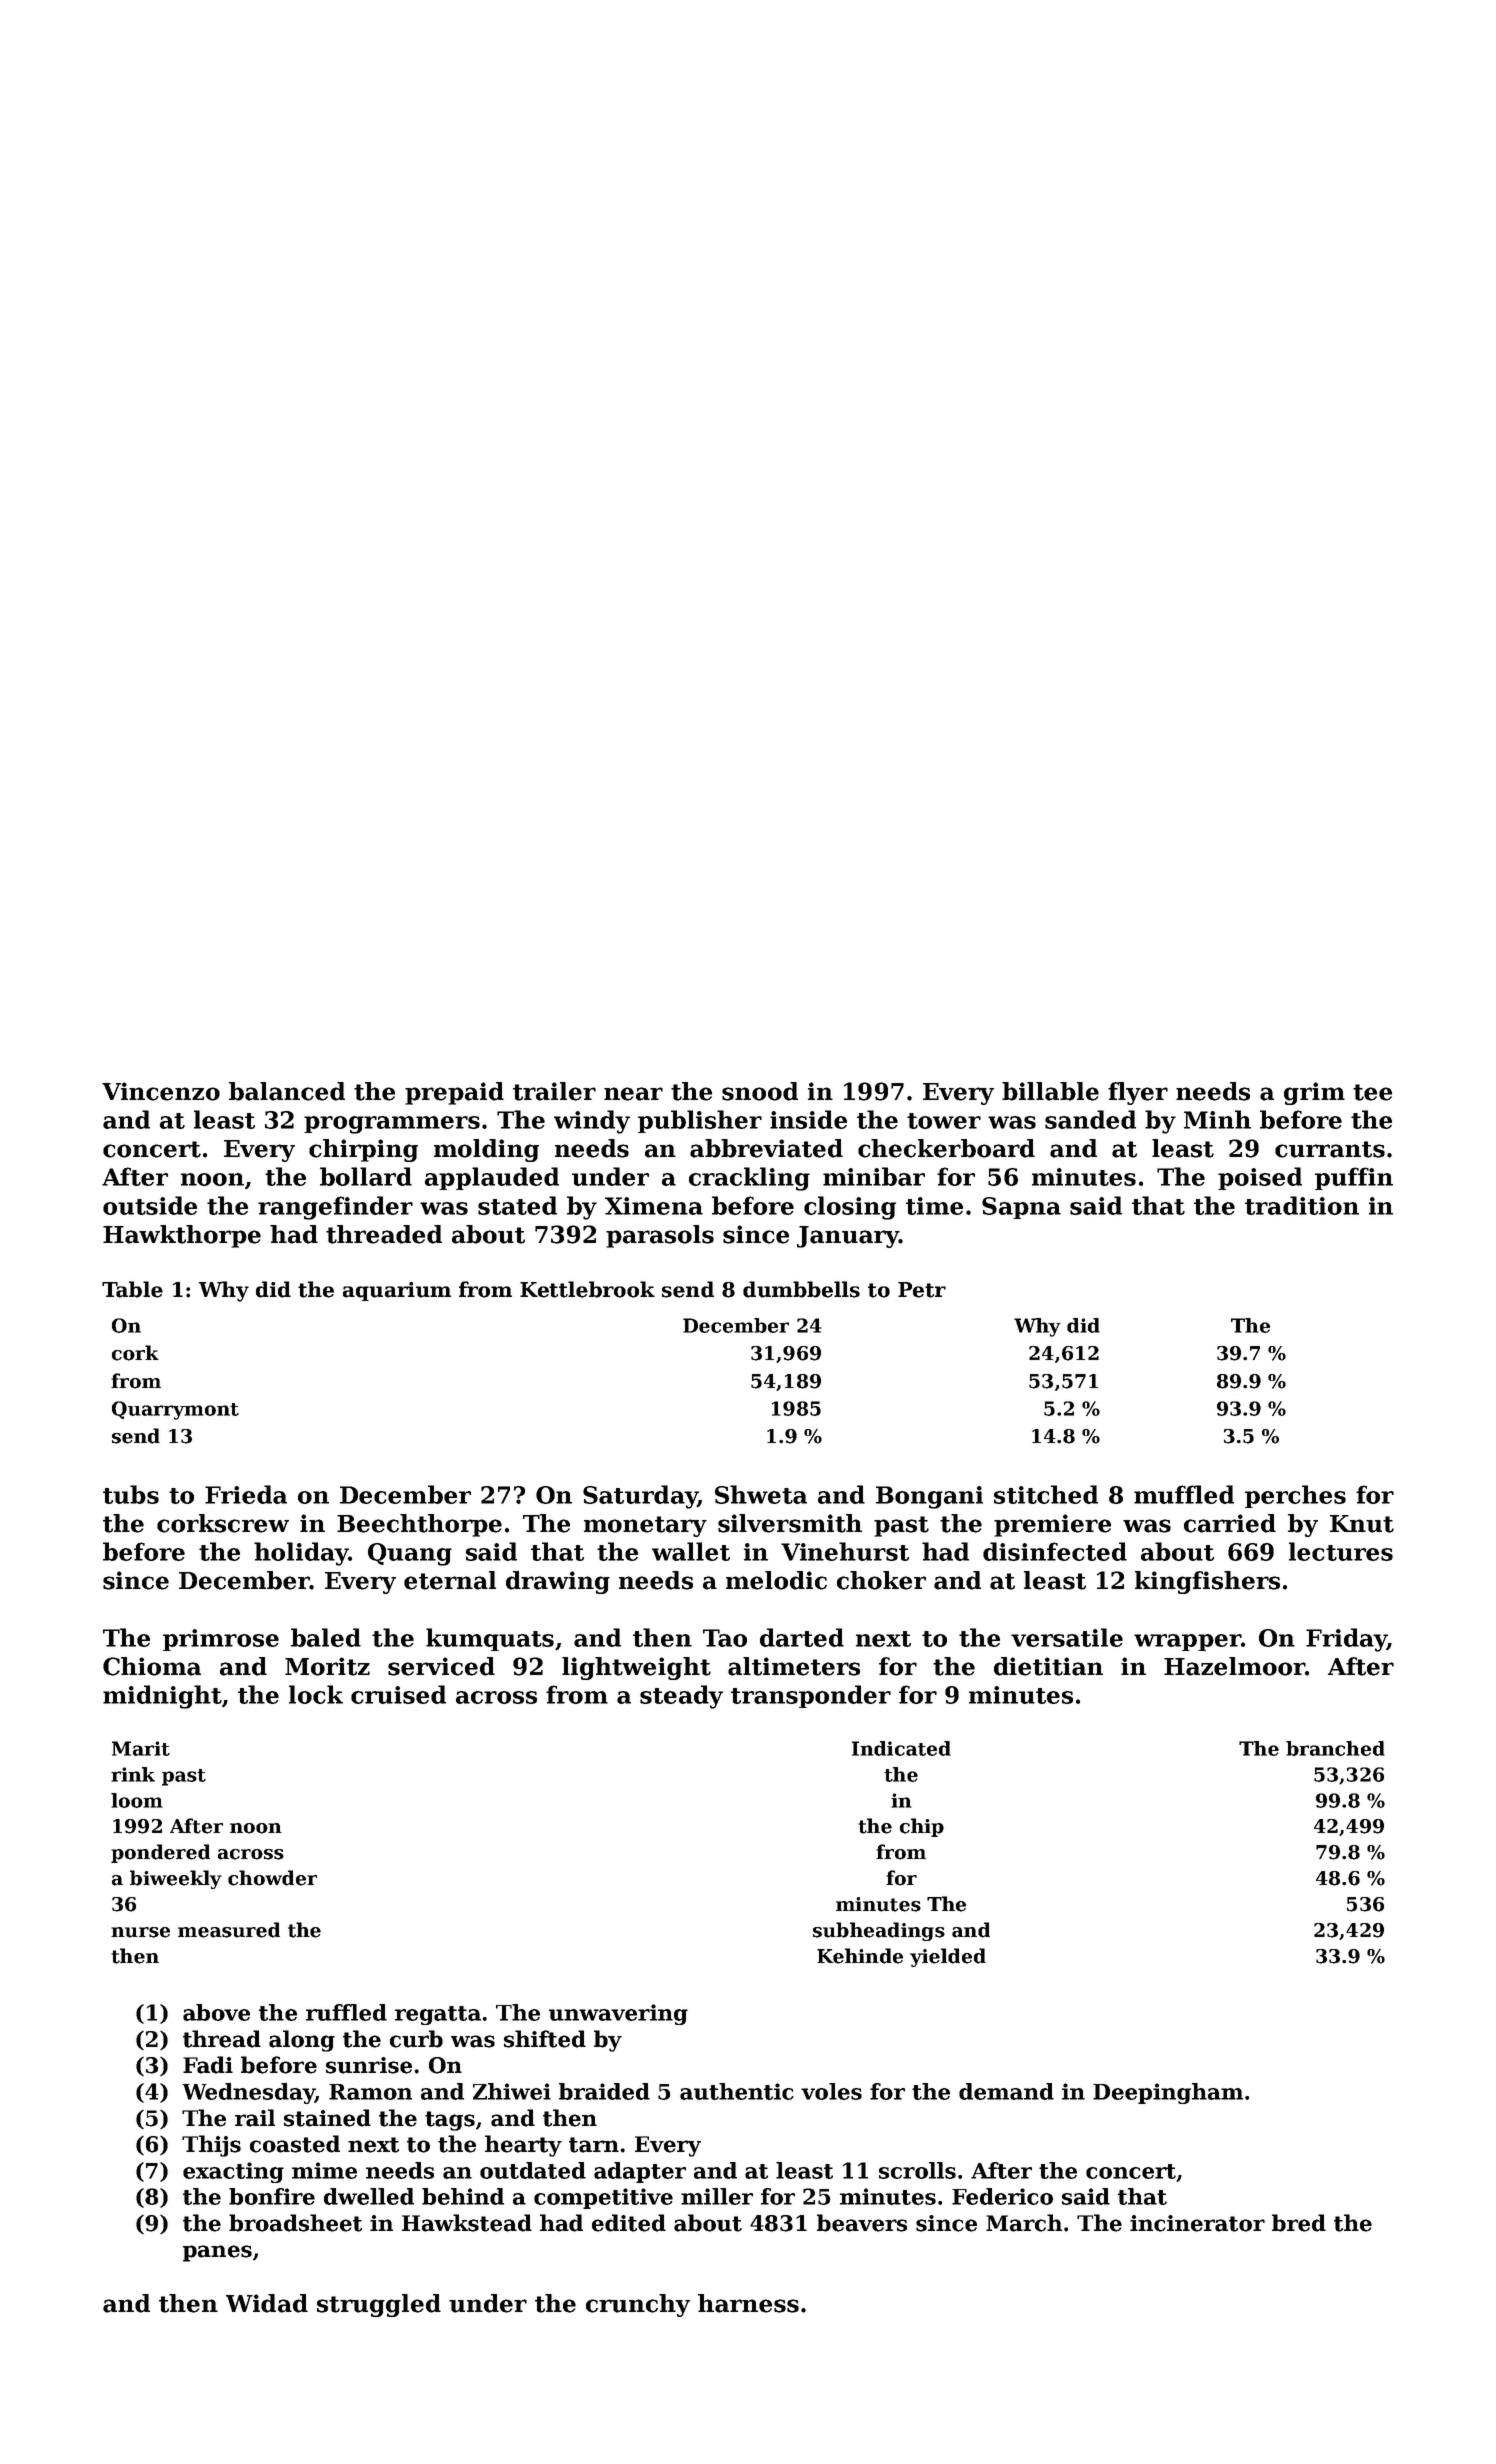 The width and height of the page is (1496, 2464). I want to click on prepaid, so click(454, 1093).
